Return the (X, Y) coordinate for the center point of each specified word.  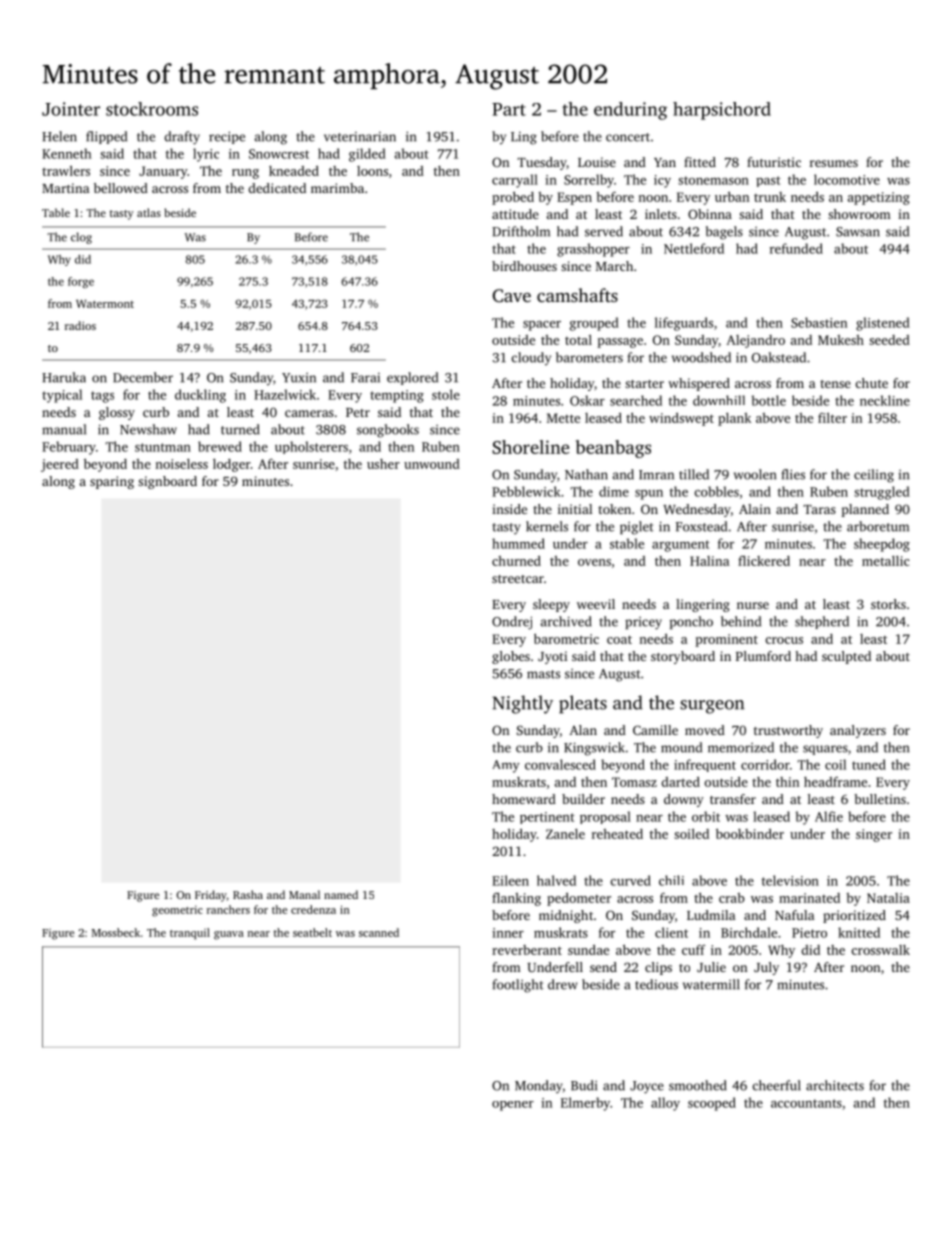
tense (835, 384)
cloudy (531, 359)
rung (245, 174)
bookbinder (750, 833)
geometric (177, 911)
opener (513, 1106)
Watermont (105, 304)
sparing (112, 482)
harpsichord (722, 111)
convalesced (560, 764)
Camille (655, 730)
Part (509, 109)
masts (543, 674)
